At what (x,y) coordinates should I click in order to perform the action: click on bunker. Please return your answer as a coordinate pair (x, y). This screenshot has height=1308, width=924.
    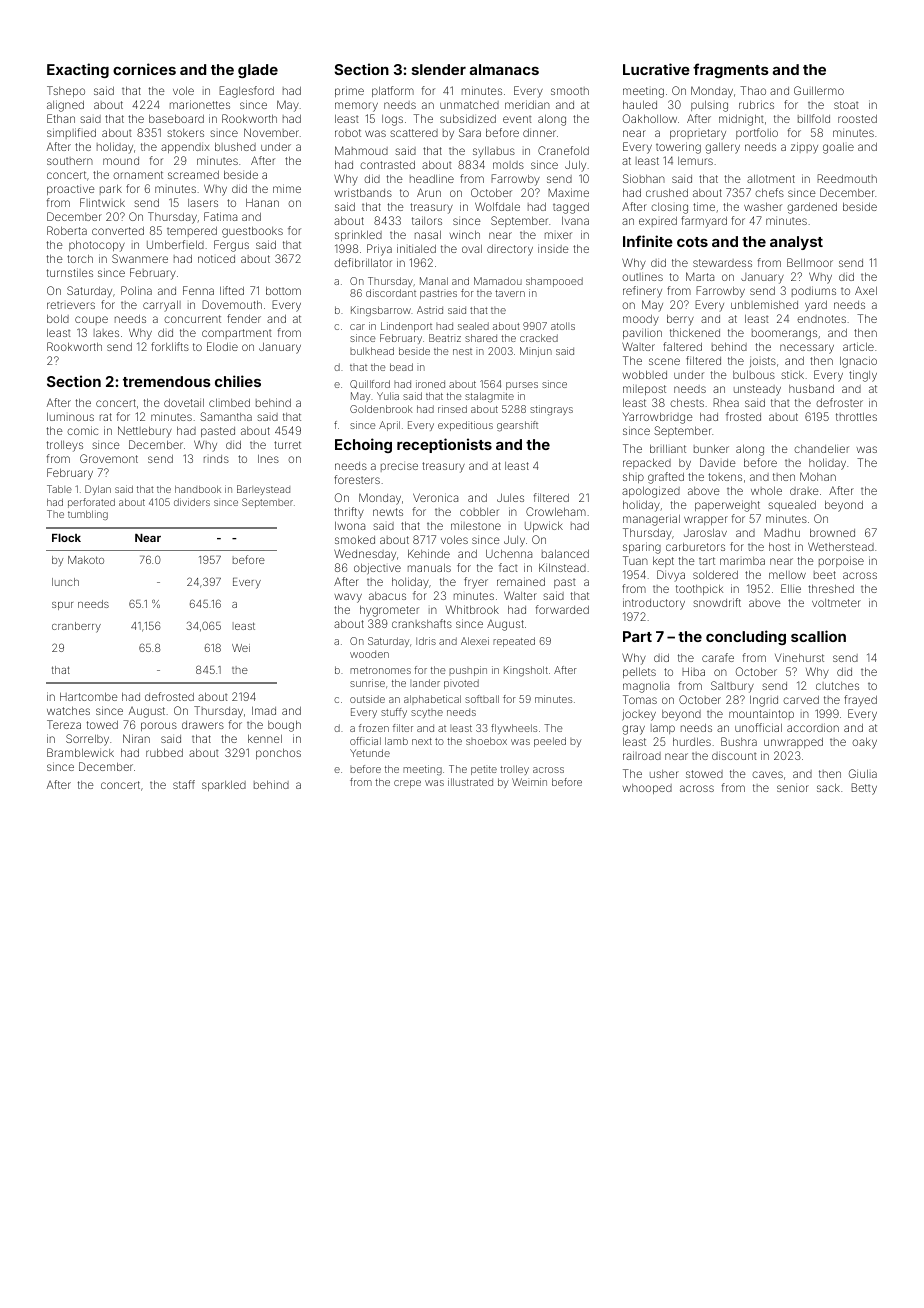
    Looking at the image, I should click on (711, 448).
